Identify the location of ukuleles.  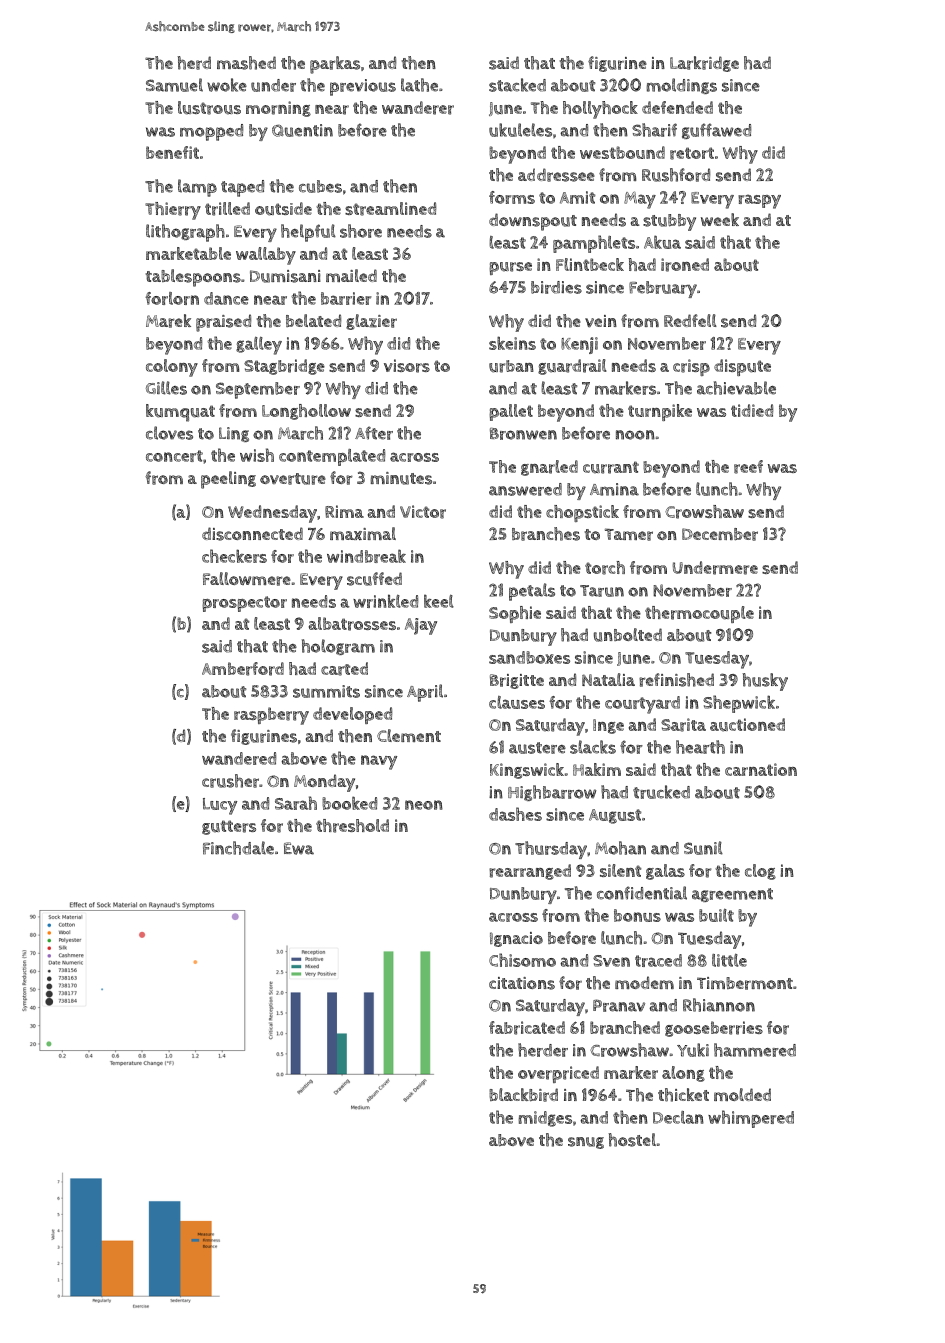
(520, 130).
